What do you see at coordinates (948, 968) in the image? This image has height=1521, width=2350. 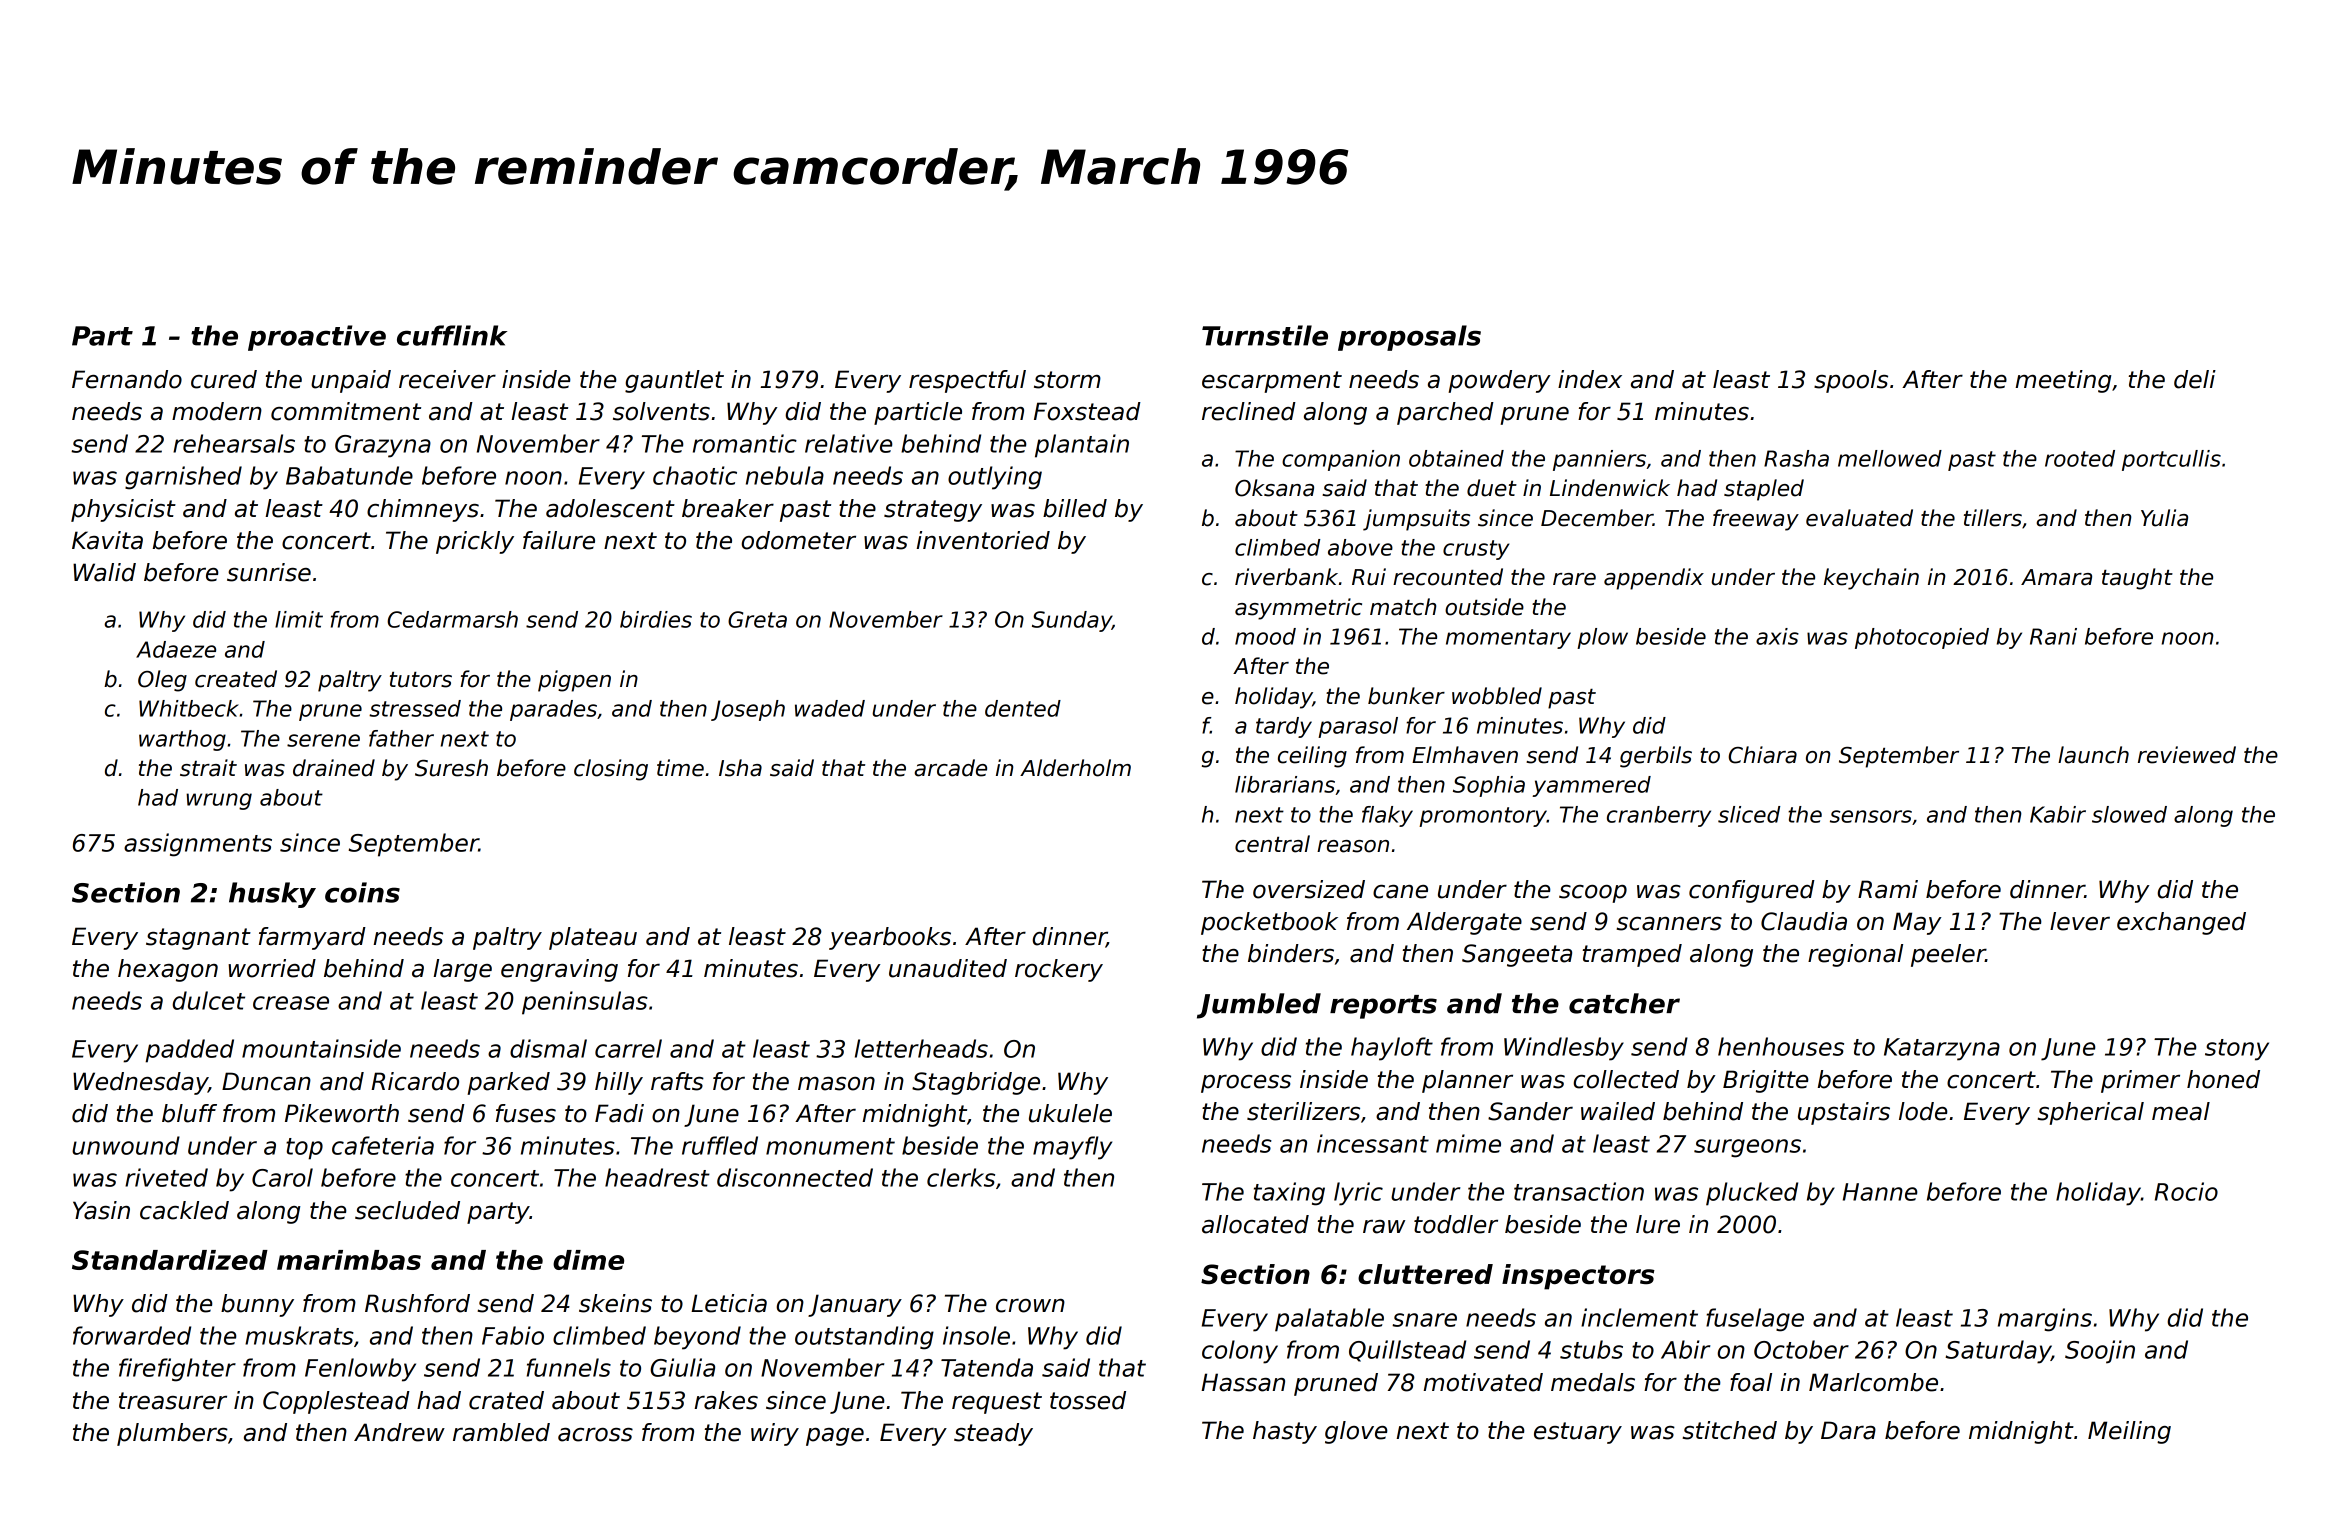 I see `unaudited` at bounding box center [948, 968].
